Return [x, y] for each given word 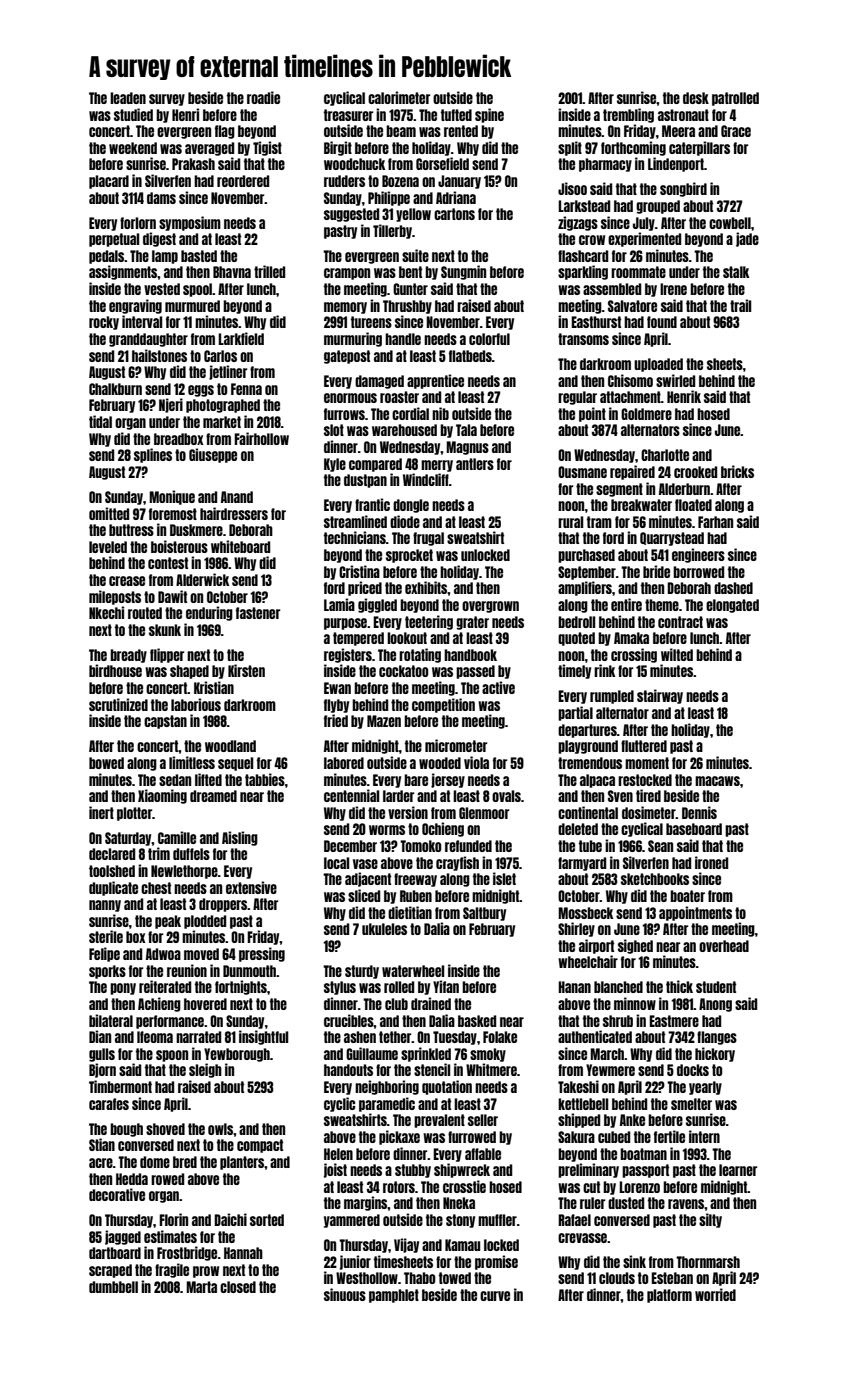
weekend [133, 148]
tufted [456, 115]
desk [696, 98]
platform [669, 1296]
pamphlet [394, 1296]
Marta [201, 1287]
